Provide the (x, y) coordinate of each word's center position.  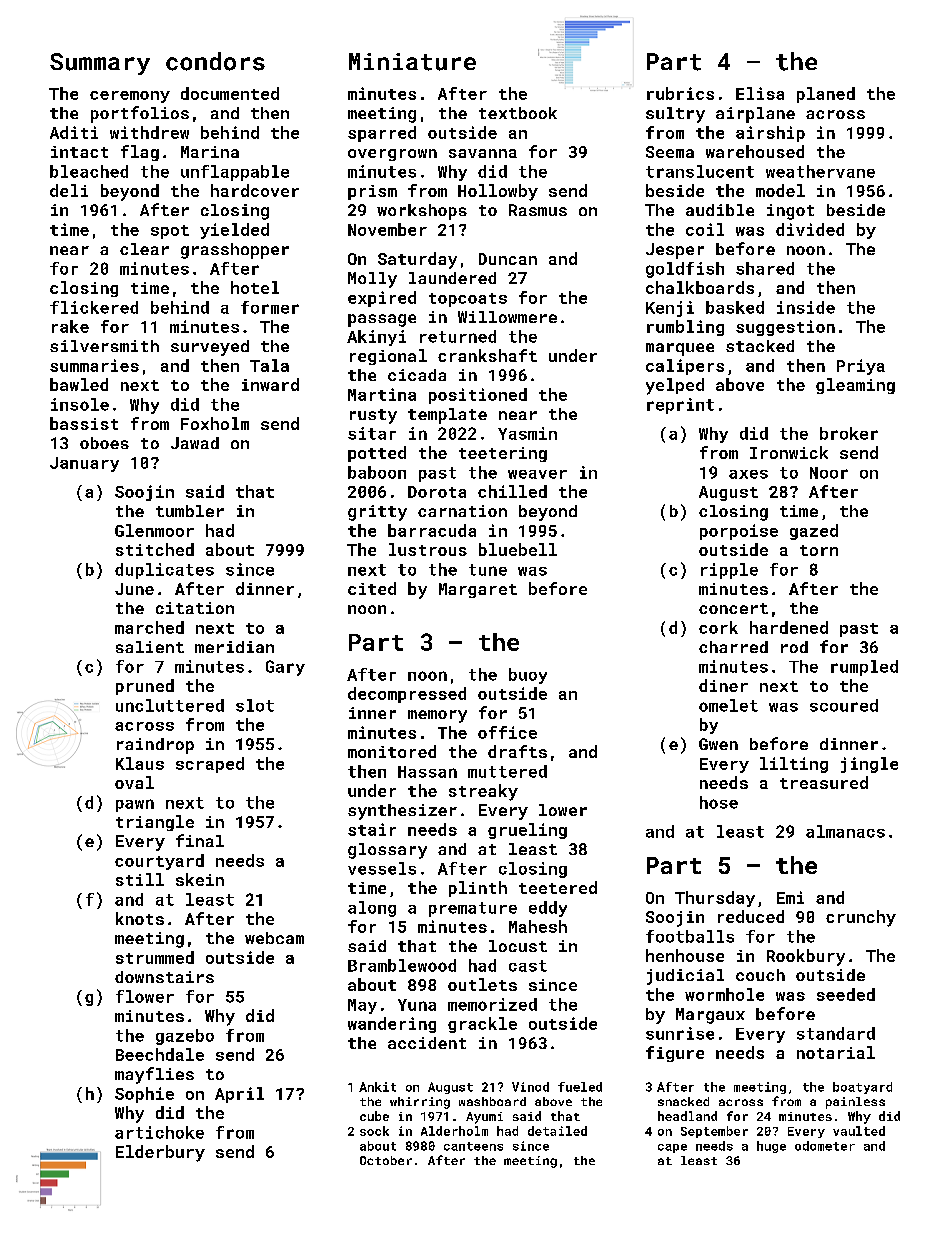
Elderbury (160, 1153)
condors (215, 61)
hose (719, 802)
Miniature (412, 62)
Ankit (377, 1087)
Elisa (760, 93)
